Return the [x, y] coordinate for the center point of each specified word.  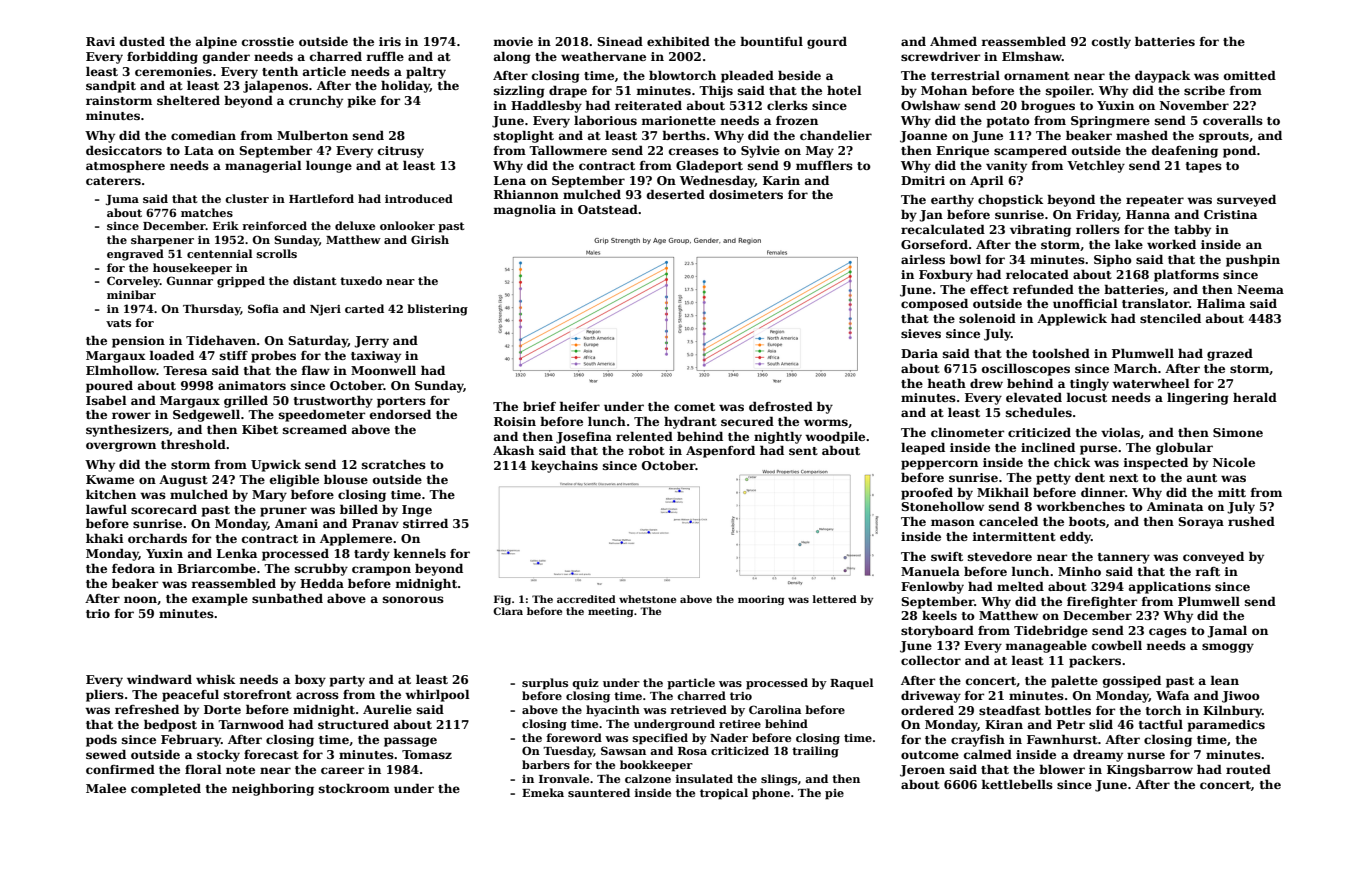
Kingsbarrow [1150, 771]
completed [166, 789]
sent [803, 451]
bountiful [771, 41]
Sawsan [623, 750]
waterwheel [1151, 383]
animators [252, 385]
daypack [1162, 76]
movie [513, 41]
